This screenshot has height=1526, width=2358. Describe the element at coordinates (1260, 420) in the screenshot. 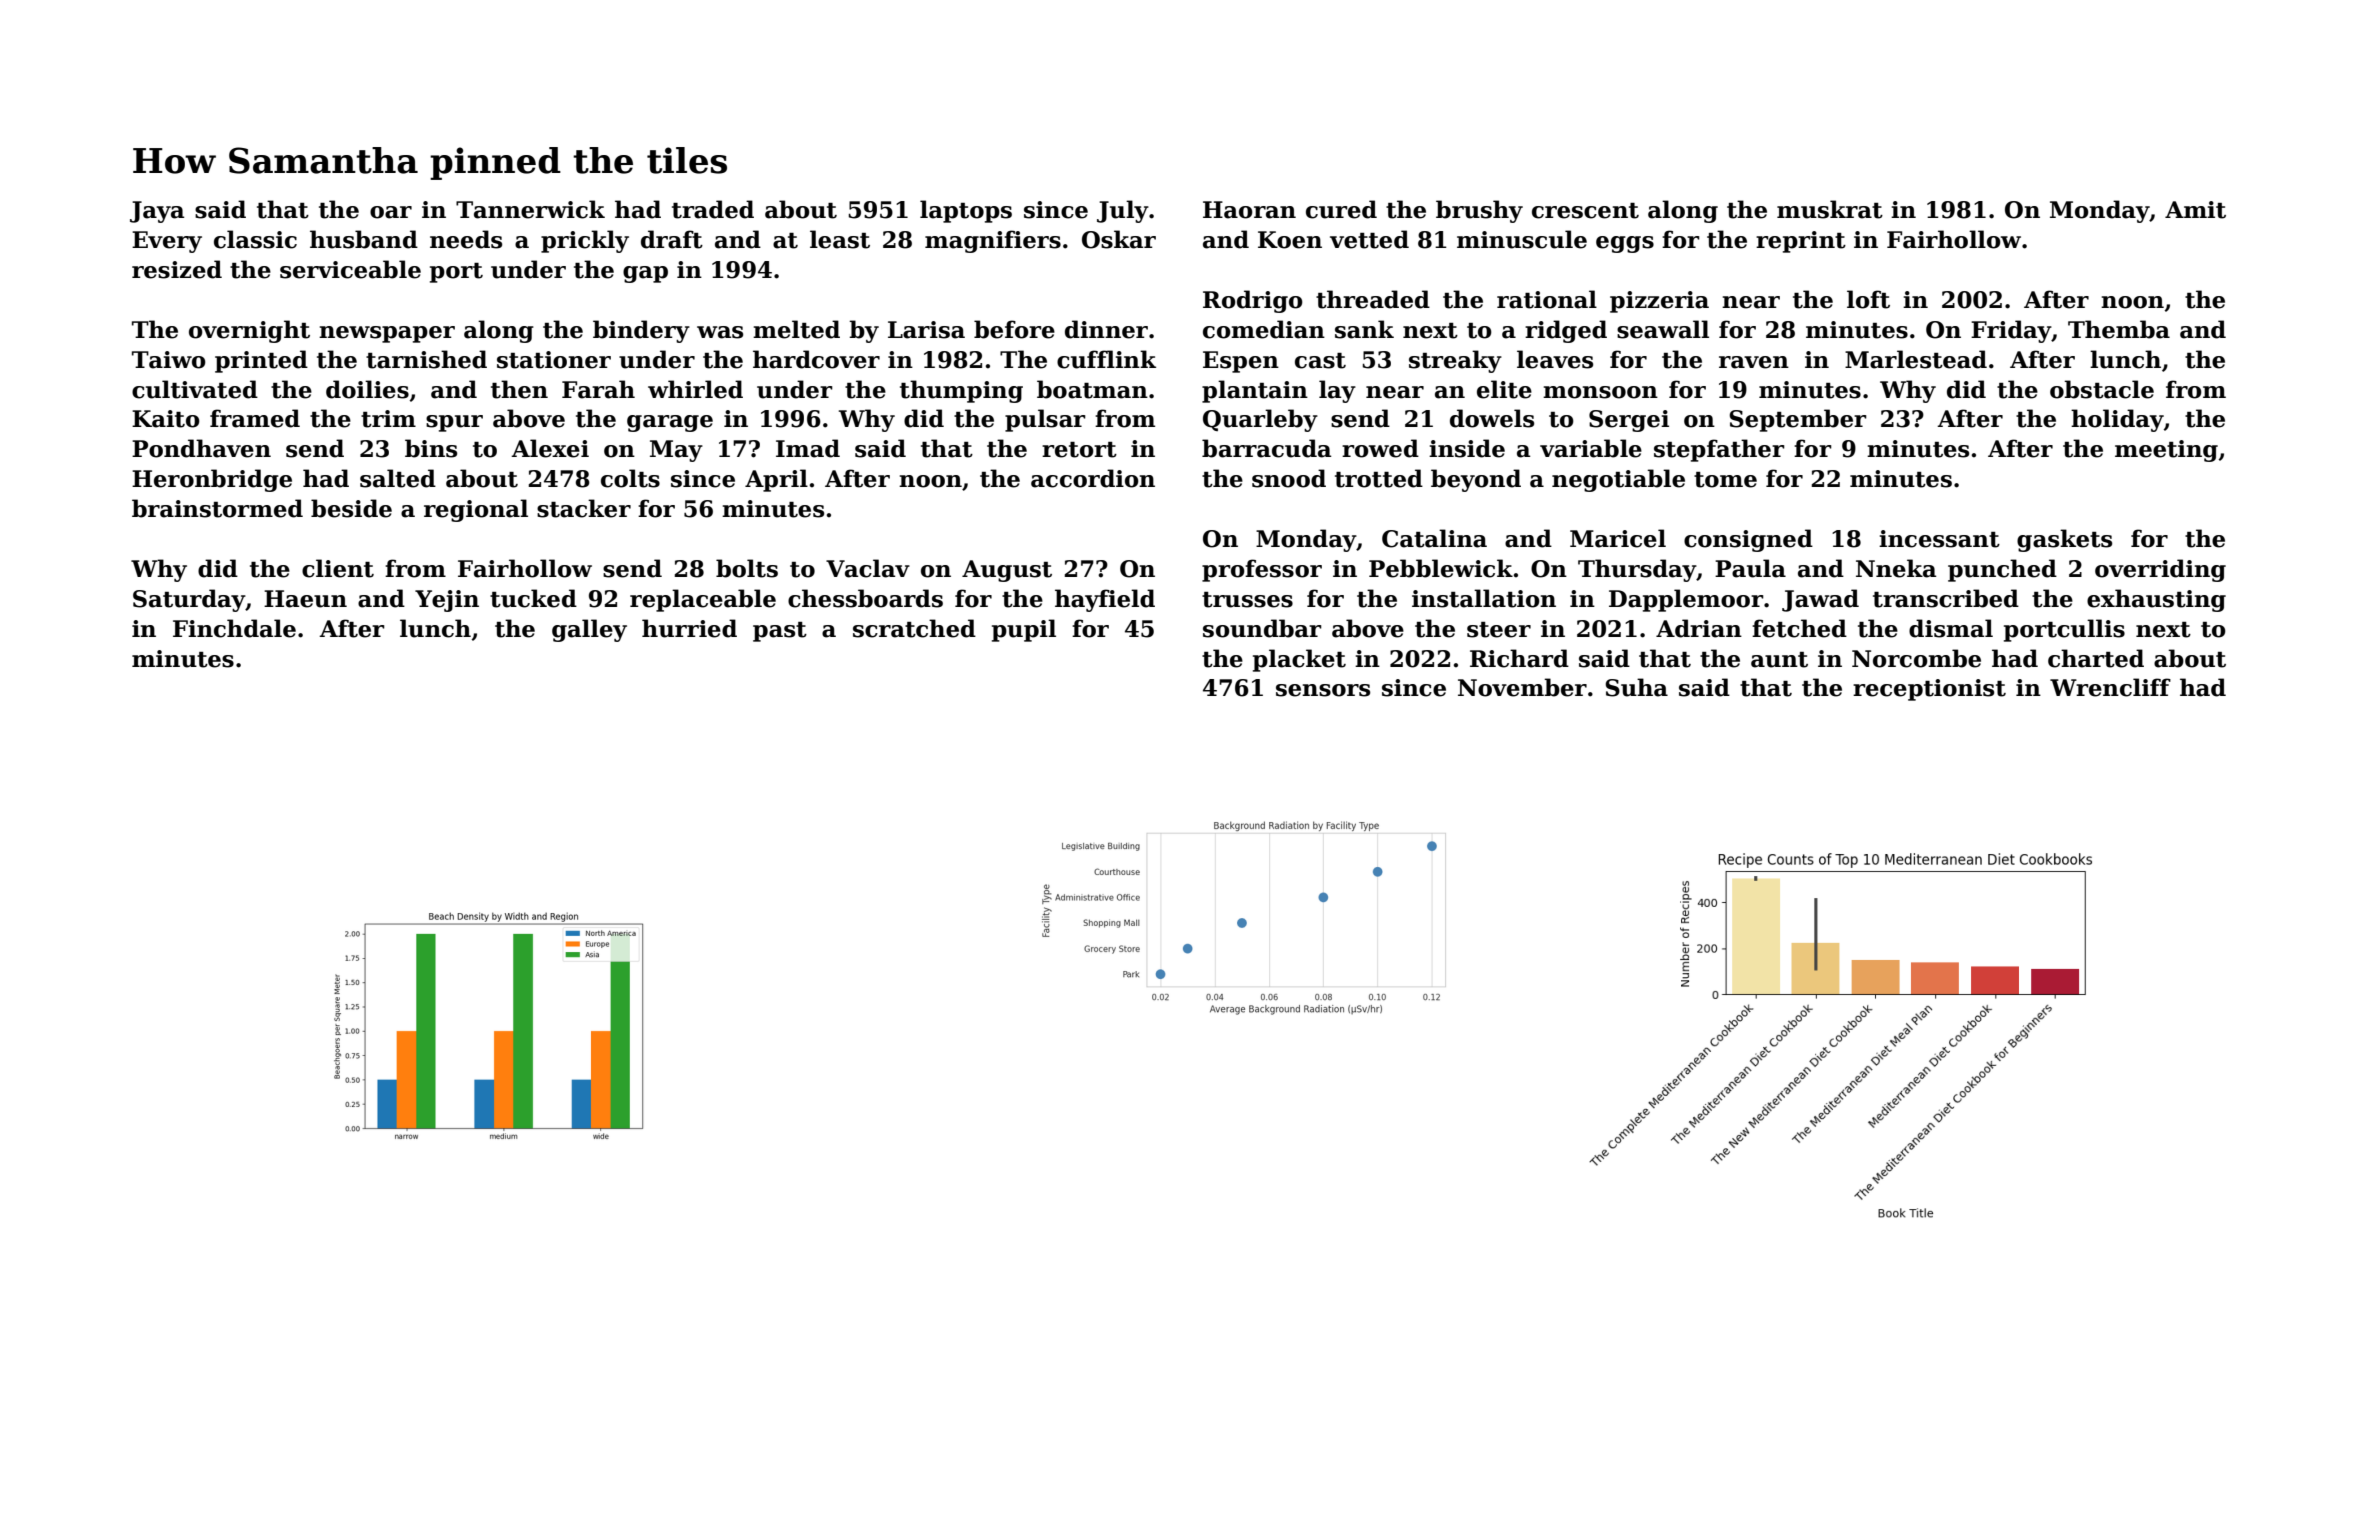

I see `Quarleby` at that location.
